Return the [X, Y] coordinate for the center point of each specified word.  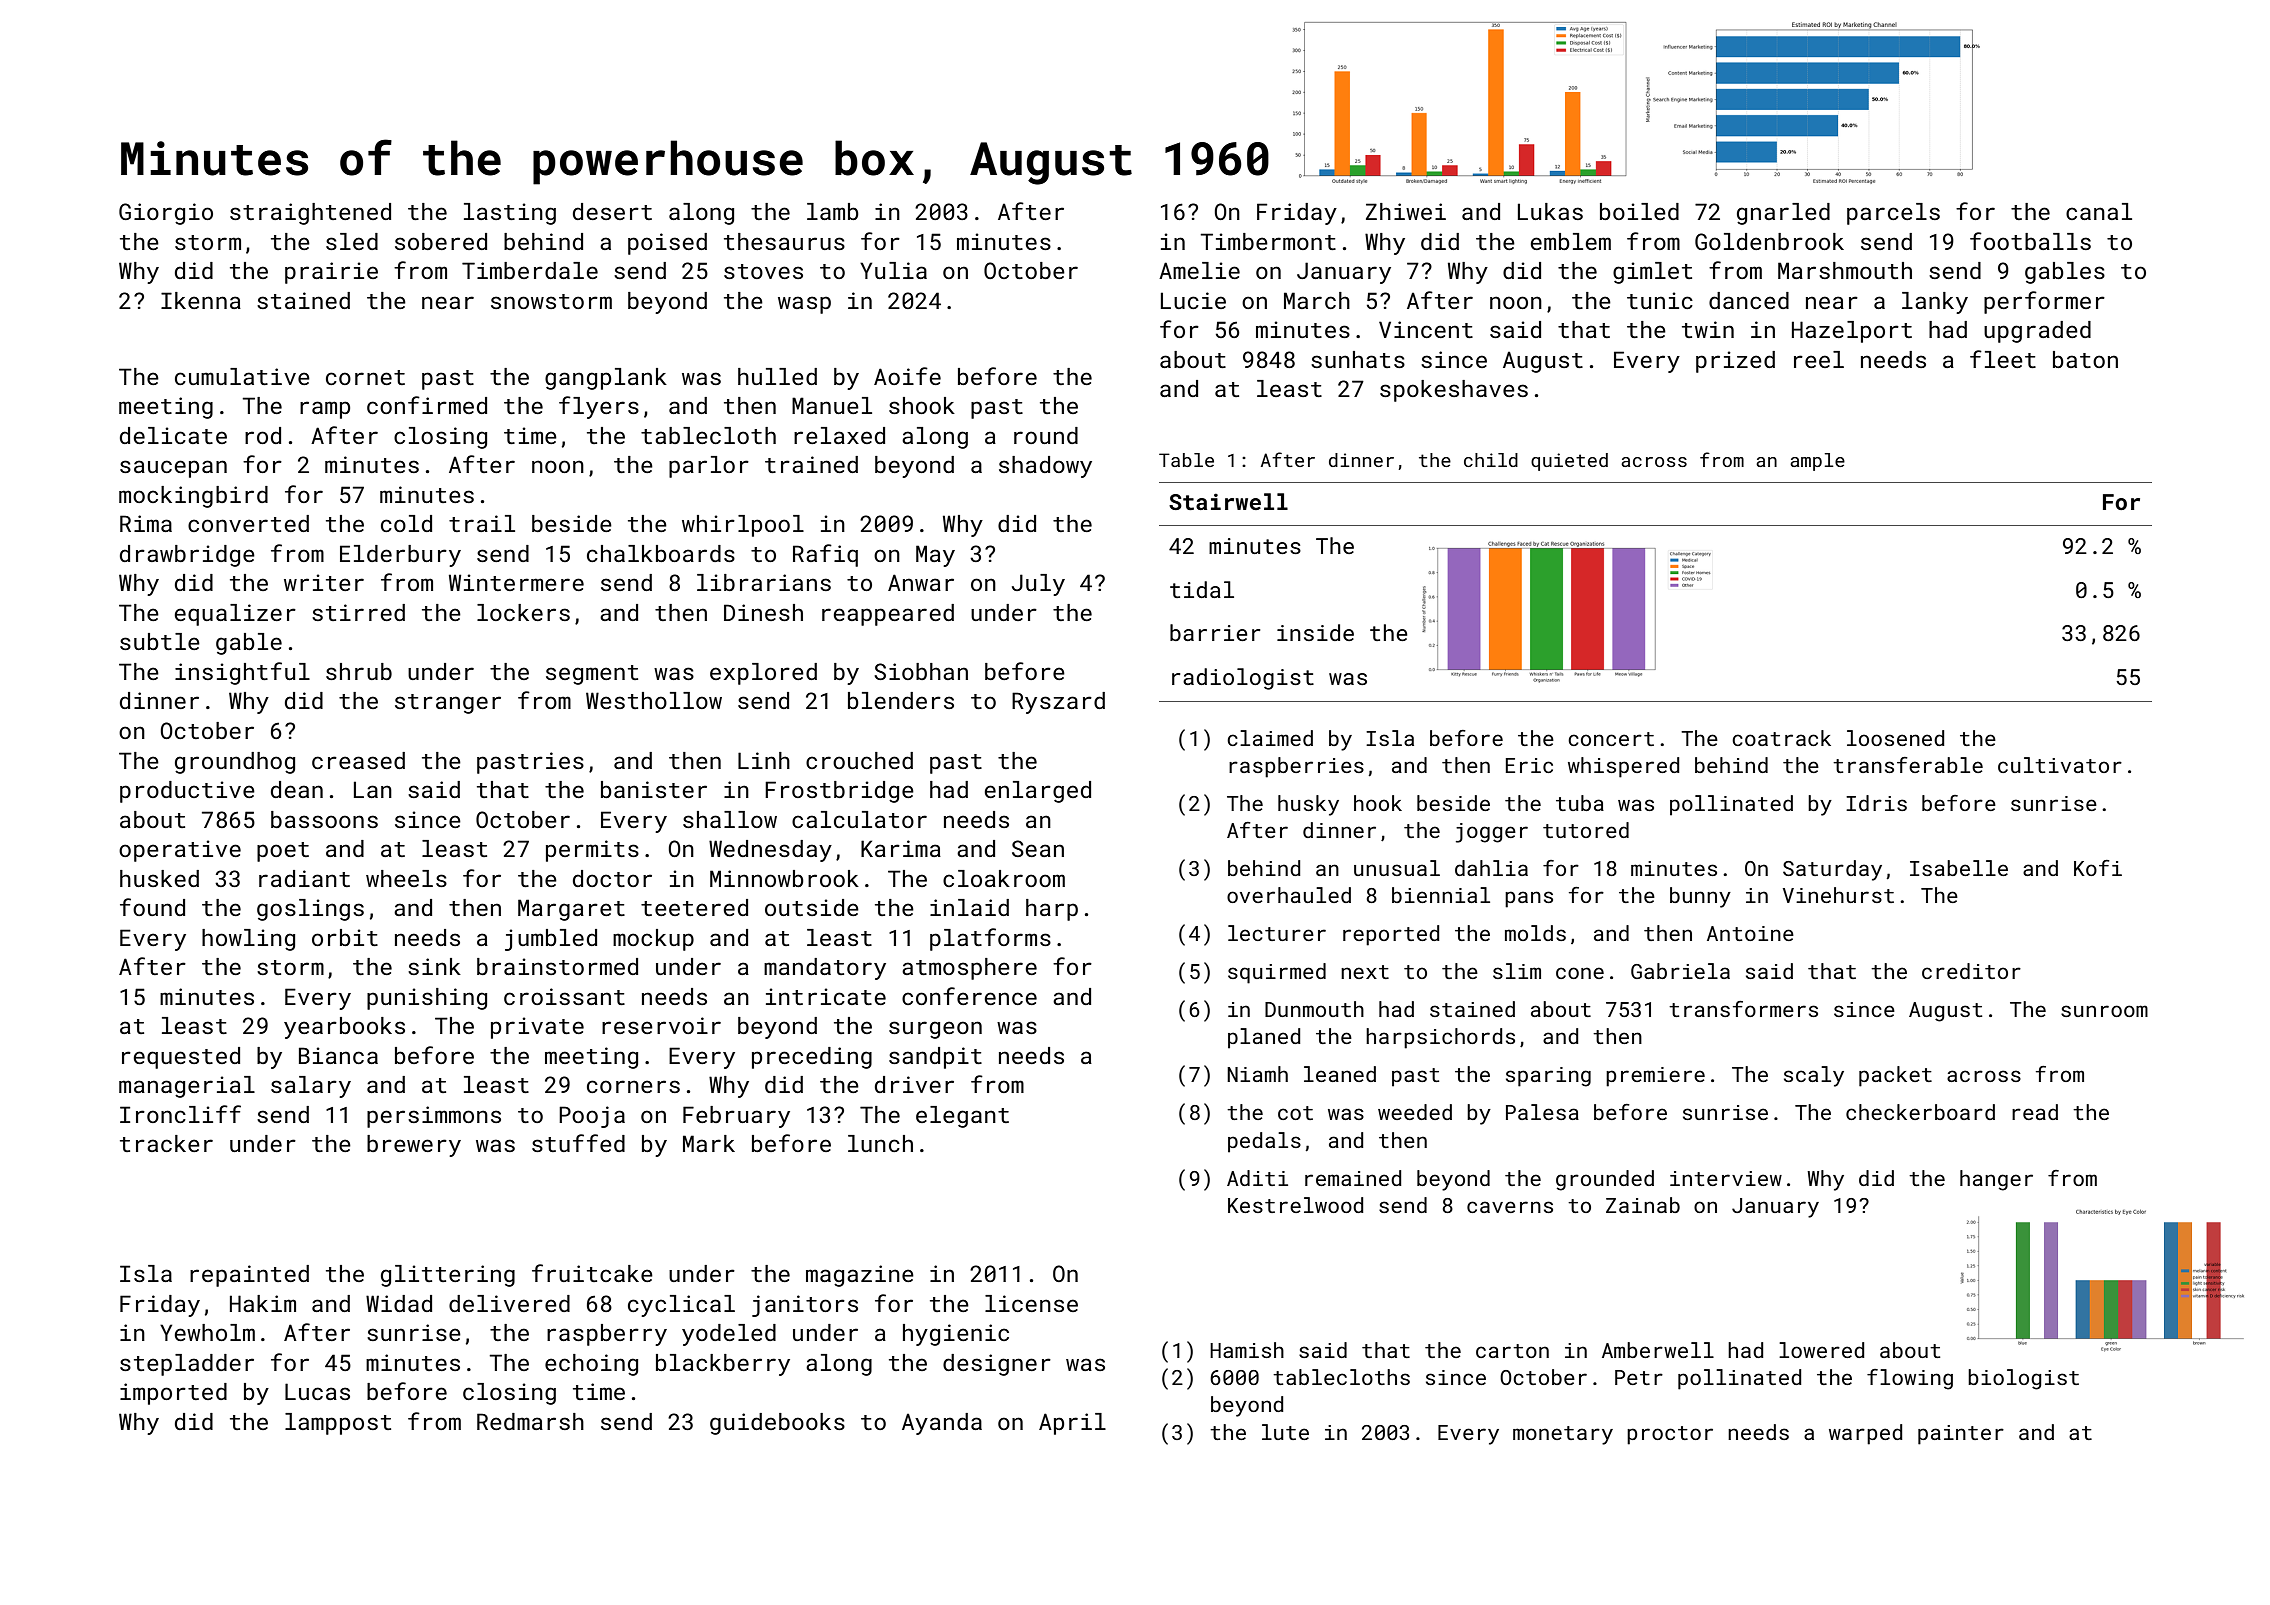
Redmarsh [530, 1421]
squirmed [1277, 973]
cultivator [2060, 765]
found [152, 907]
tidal [1202, 589]
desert [612, 211]
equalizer [235, 615]
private [537, 1028]
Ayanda [942, 1424]
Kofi [2098, 868]
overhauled [1289, 895]
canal [2099, 211]
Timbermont [1268, 241]
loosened [1895, 738]
